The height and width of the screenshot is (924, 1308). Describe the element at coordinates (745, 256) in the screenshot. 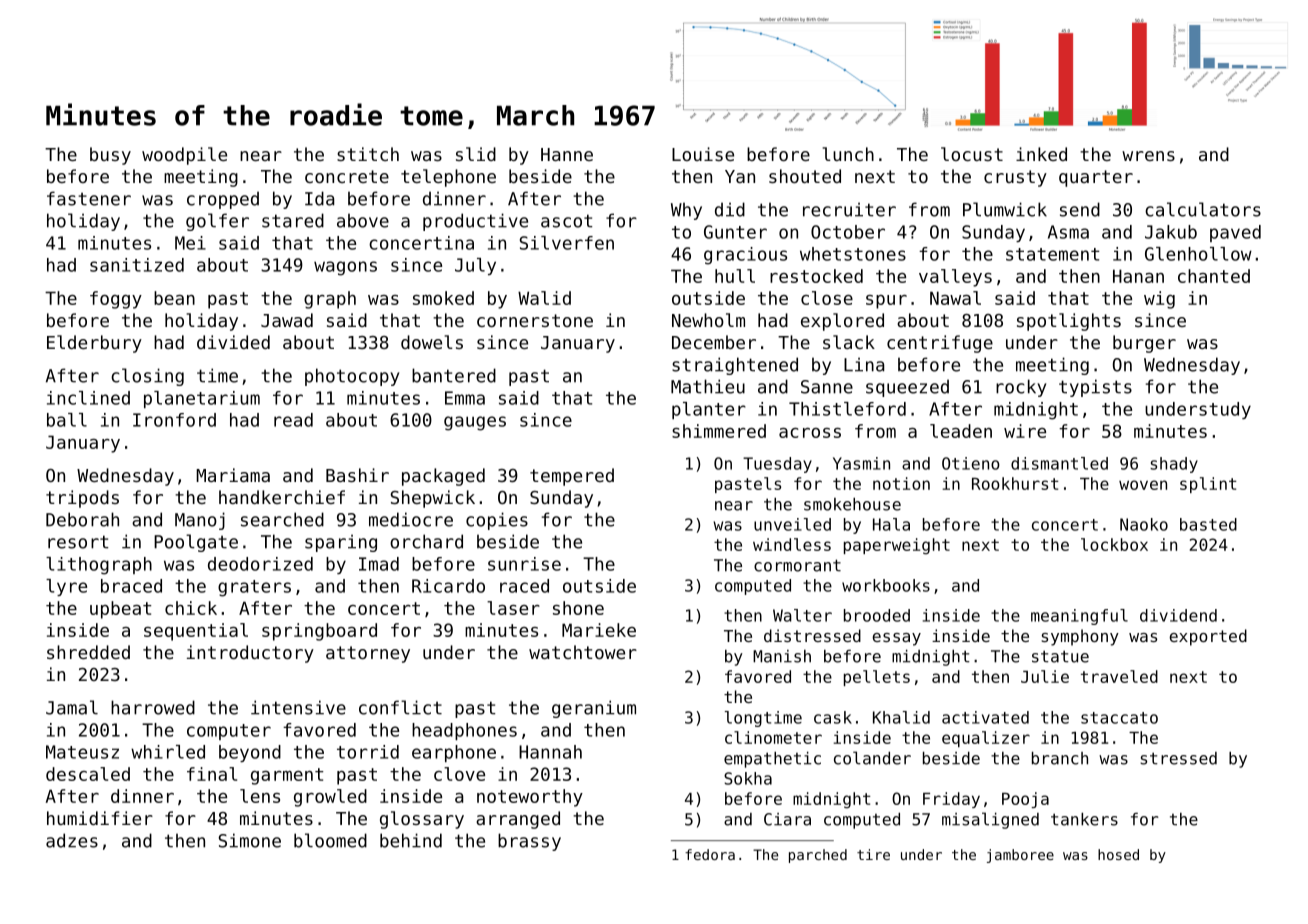

I see `gracious` at that location.
